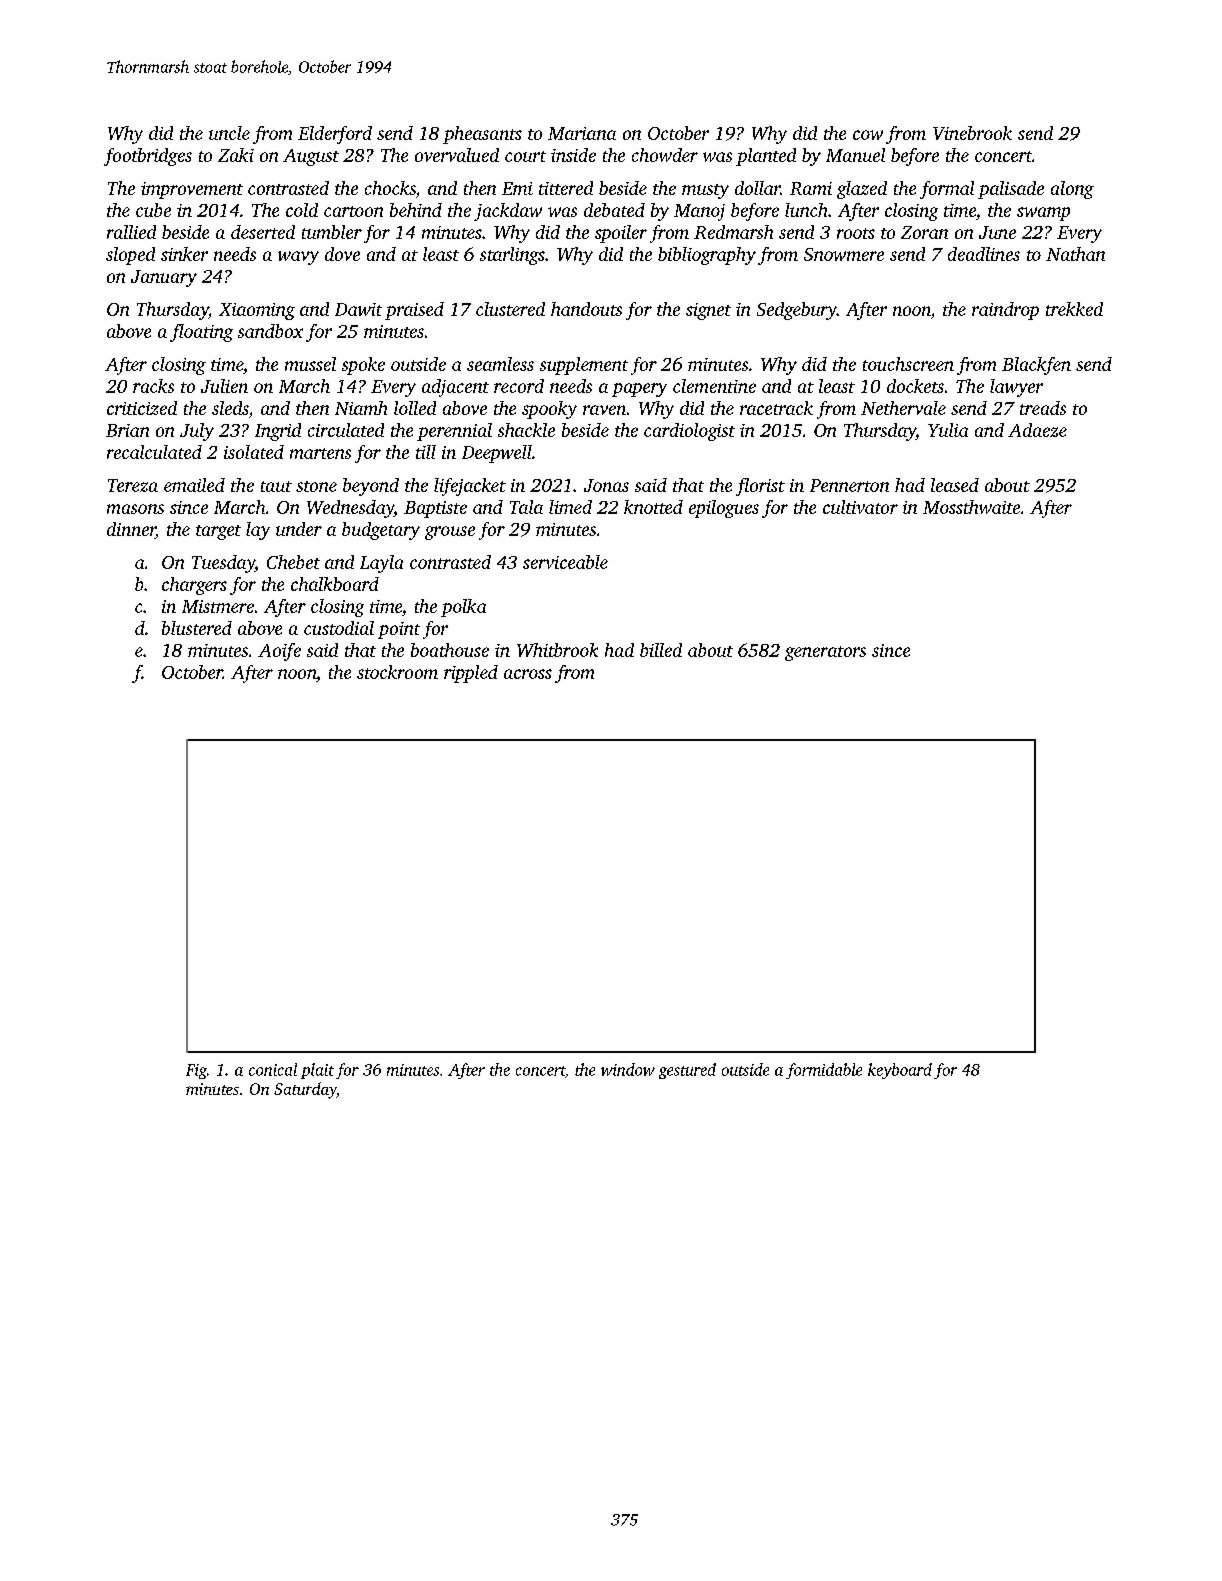  What do you see at coordinates (1072, 190) in the screenshot?
I see `along` at bounding box center [1072, 190].
